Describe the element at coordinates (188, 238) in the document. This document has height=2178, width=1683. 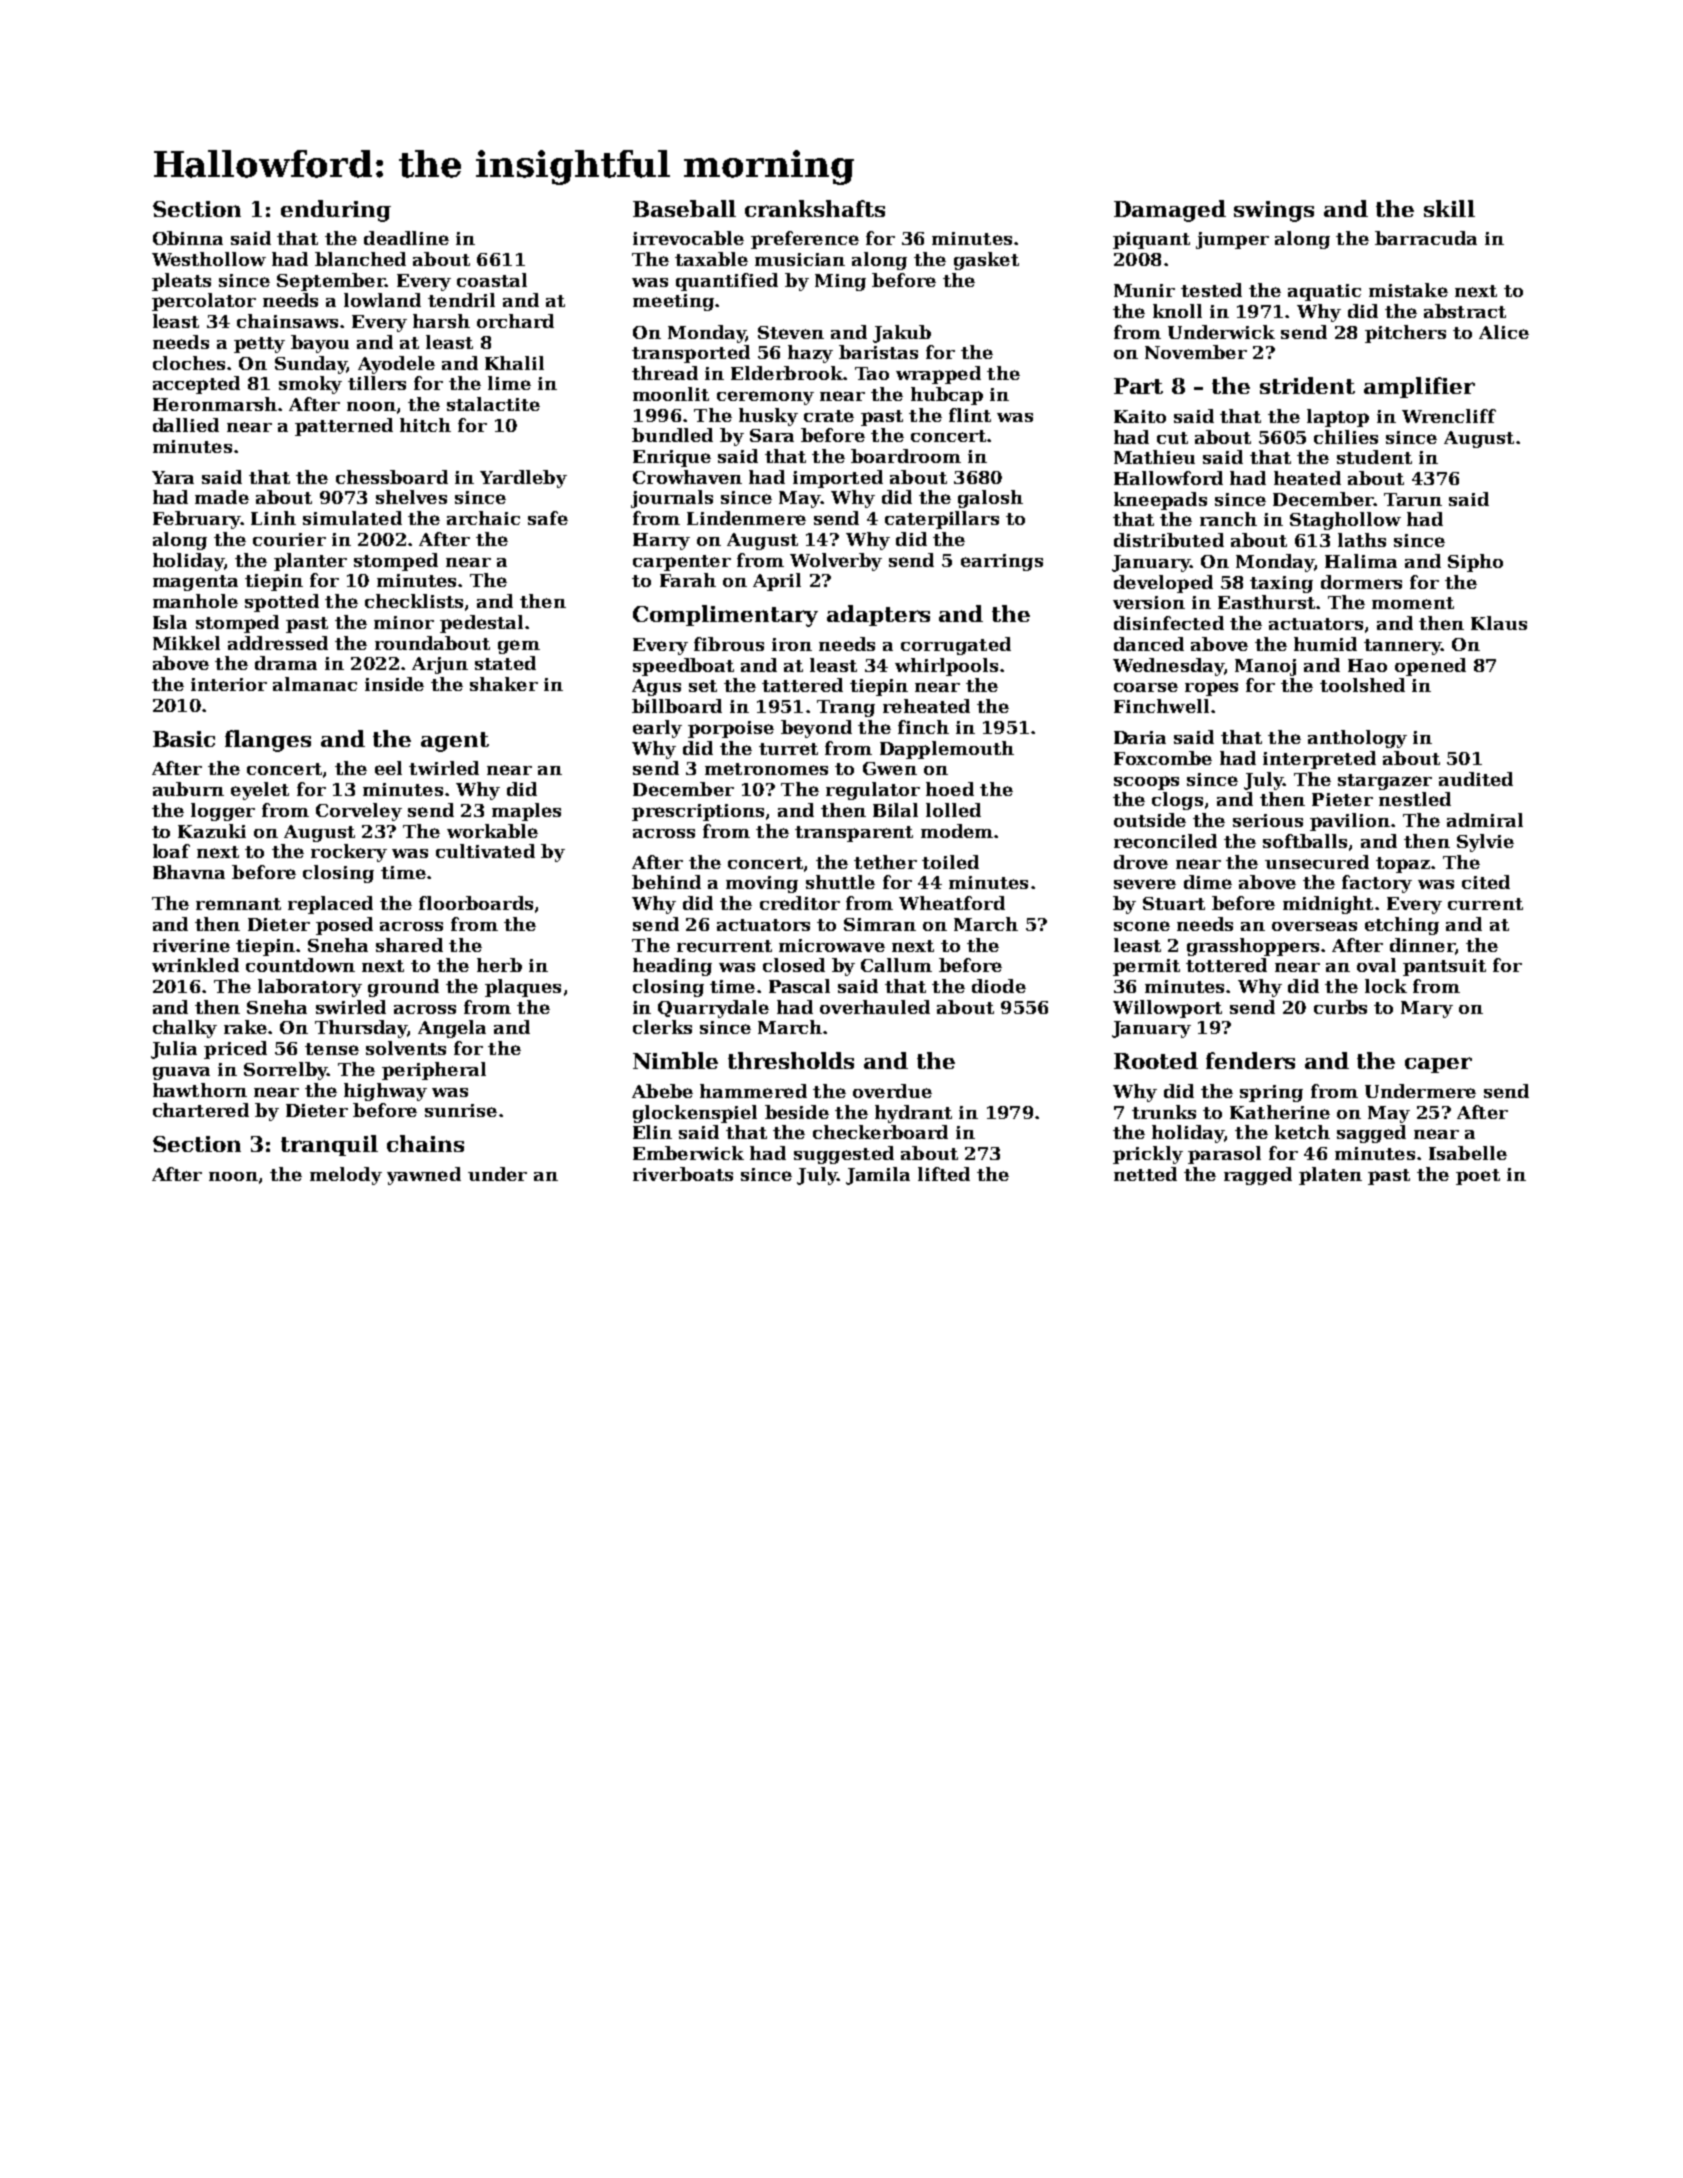
I see `Obinna` at that location.
